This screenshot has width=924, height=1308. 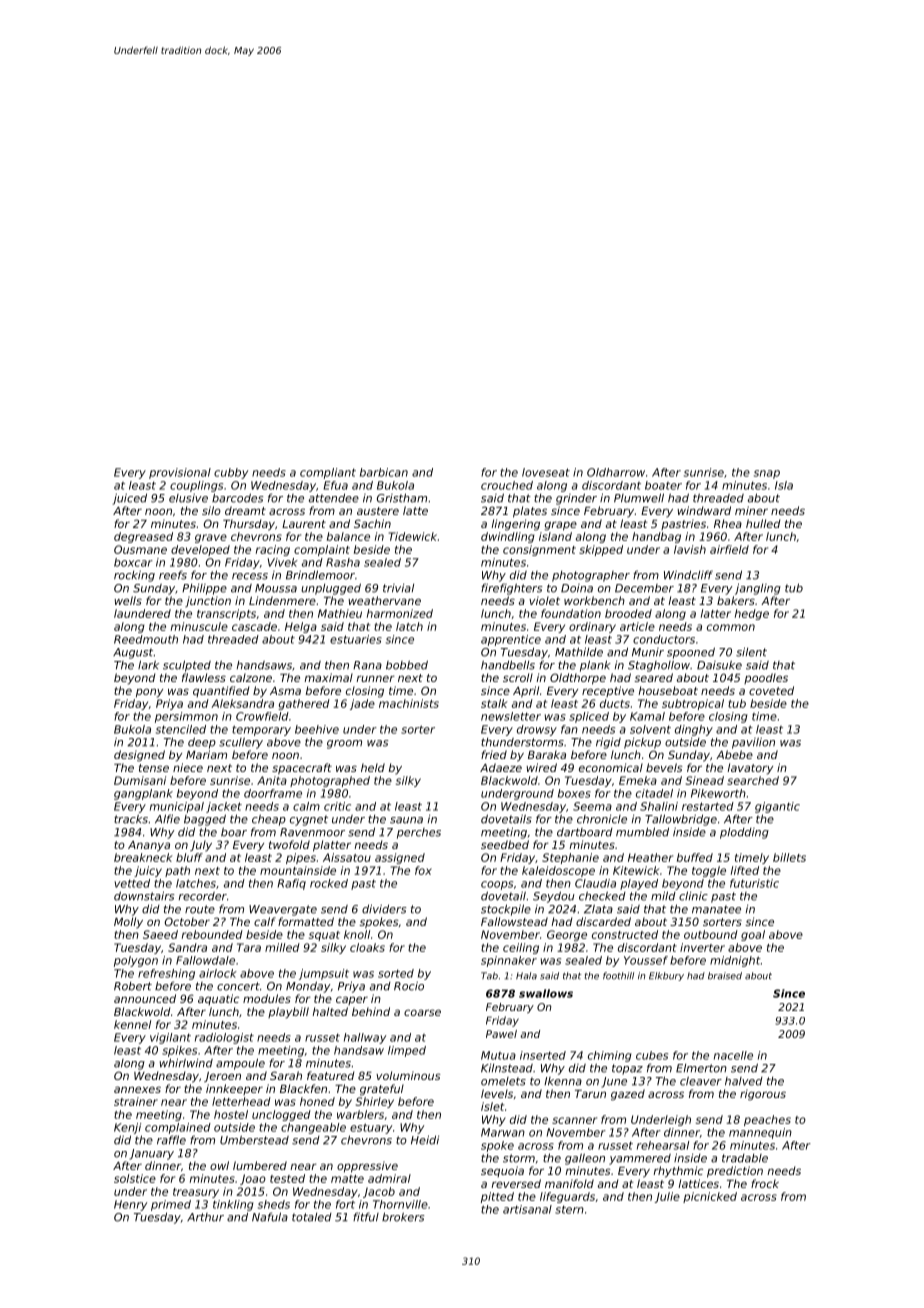 I want to click on billets, so click(x=789, y=857).
